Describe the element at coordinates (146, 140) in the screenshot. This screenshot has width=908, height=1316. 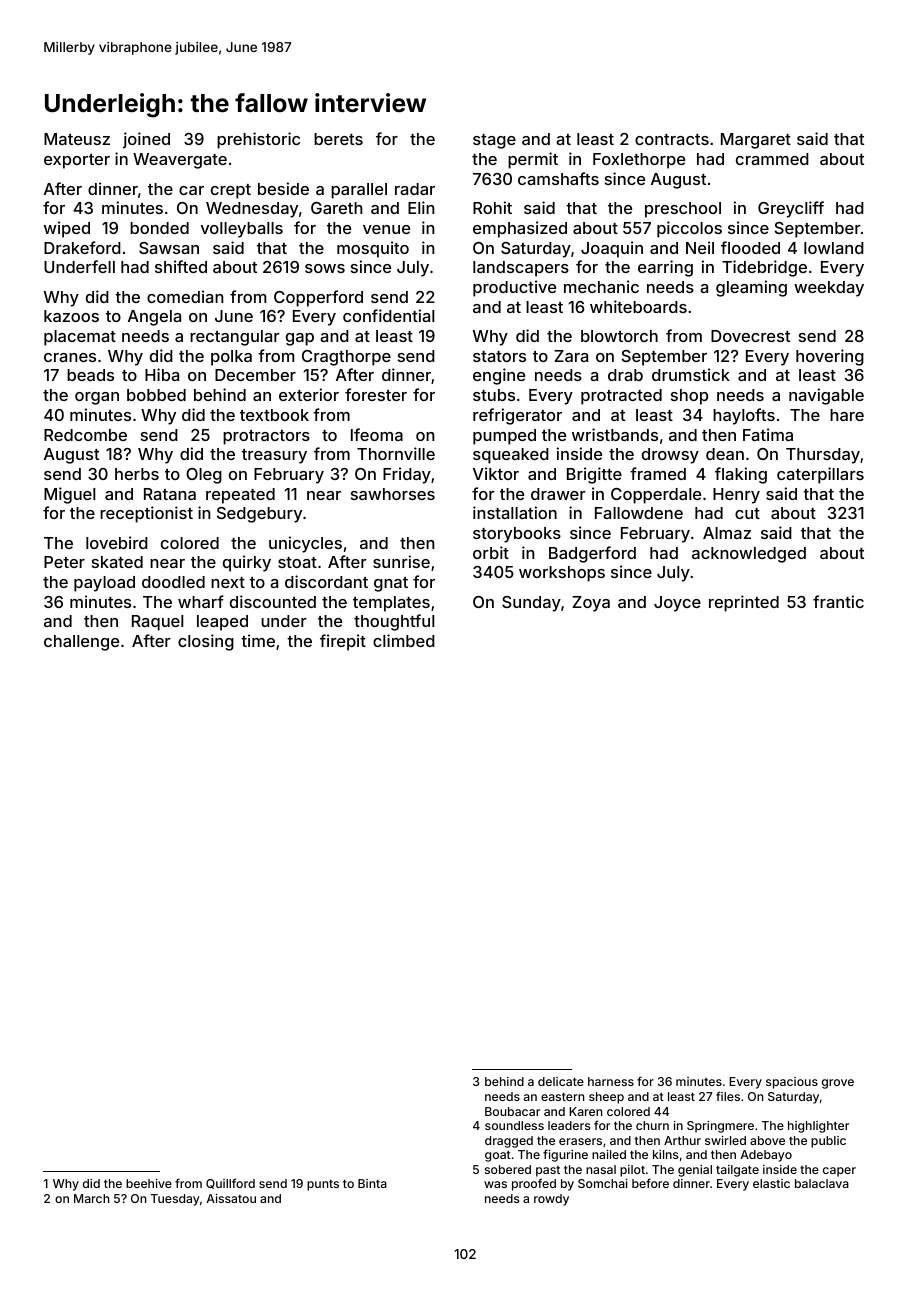
I see `joined` at that location.
